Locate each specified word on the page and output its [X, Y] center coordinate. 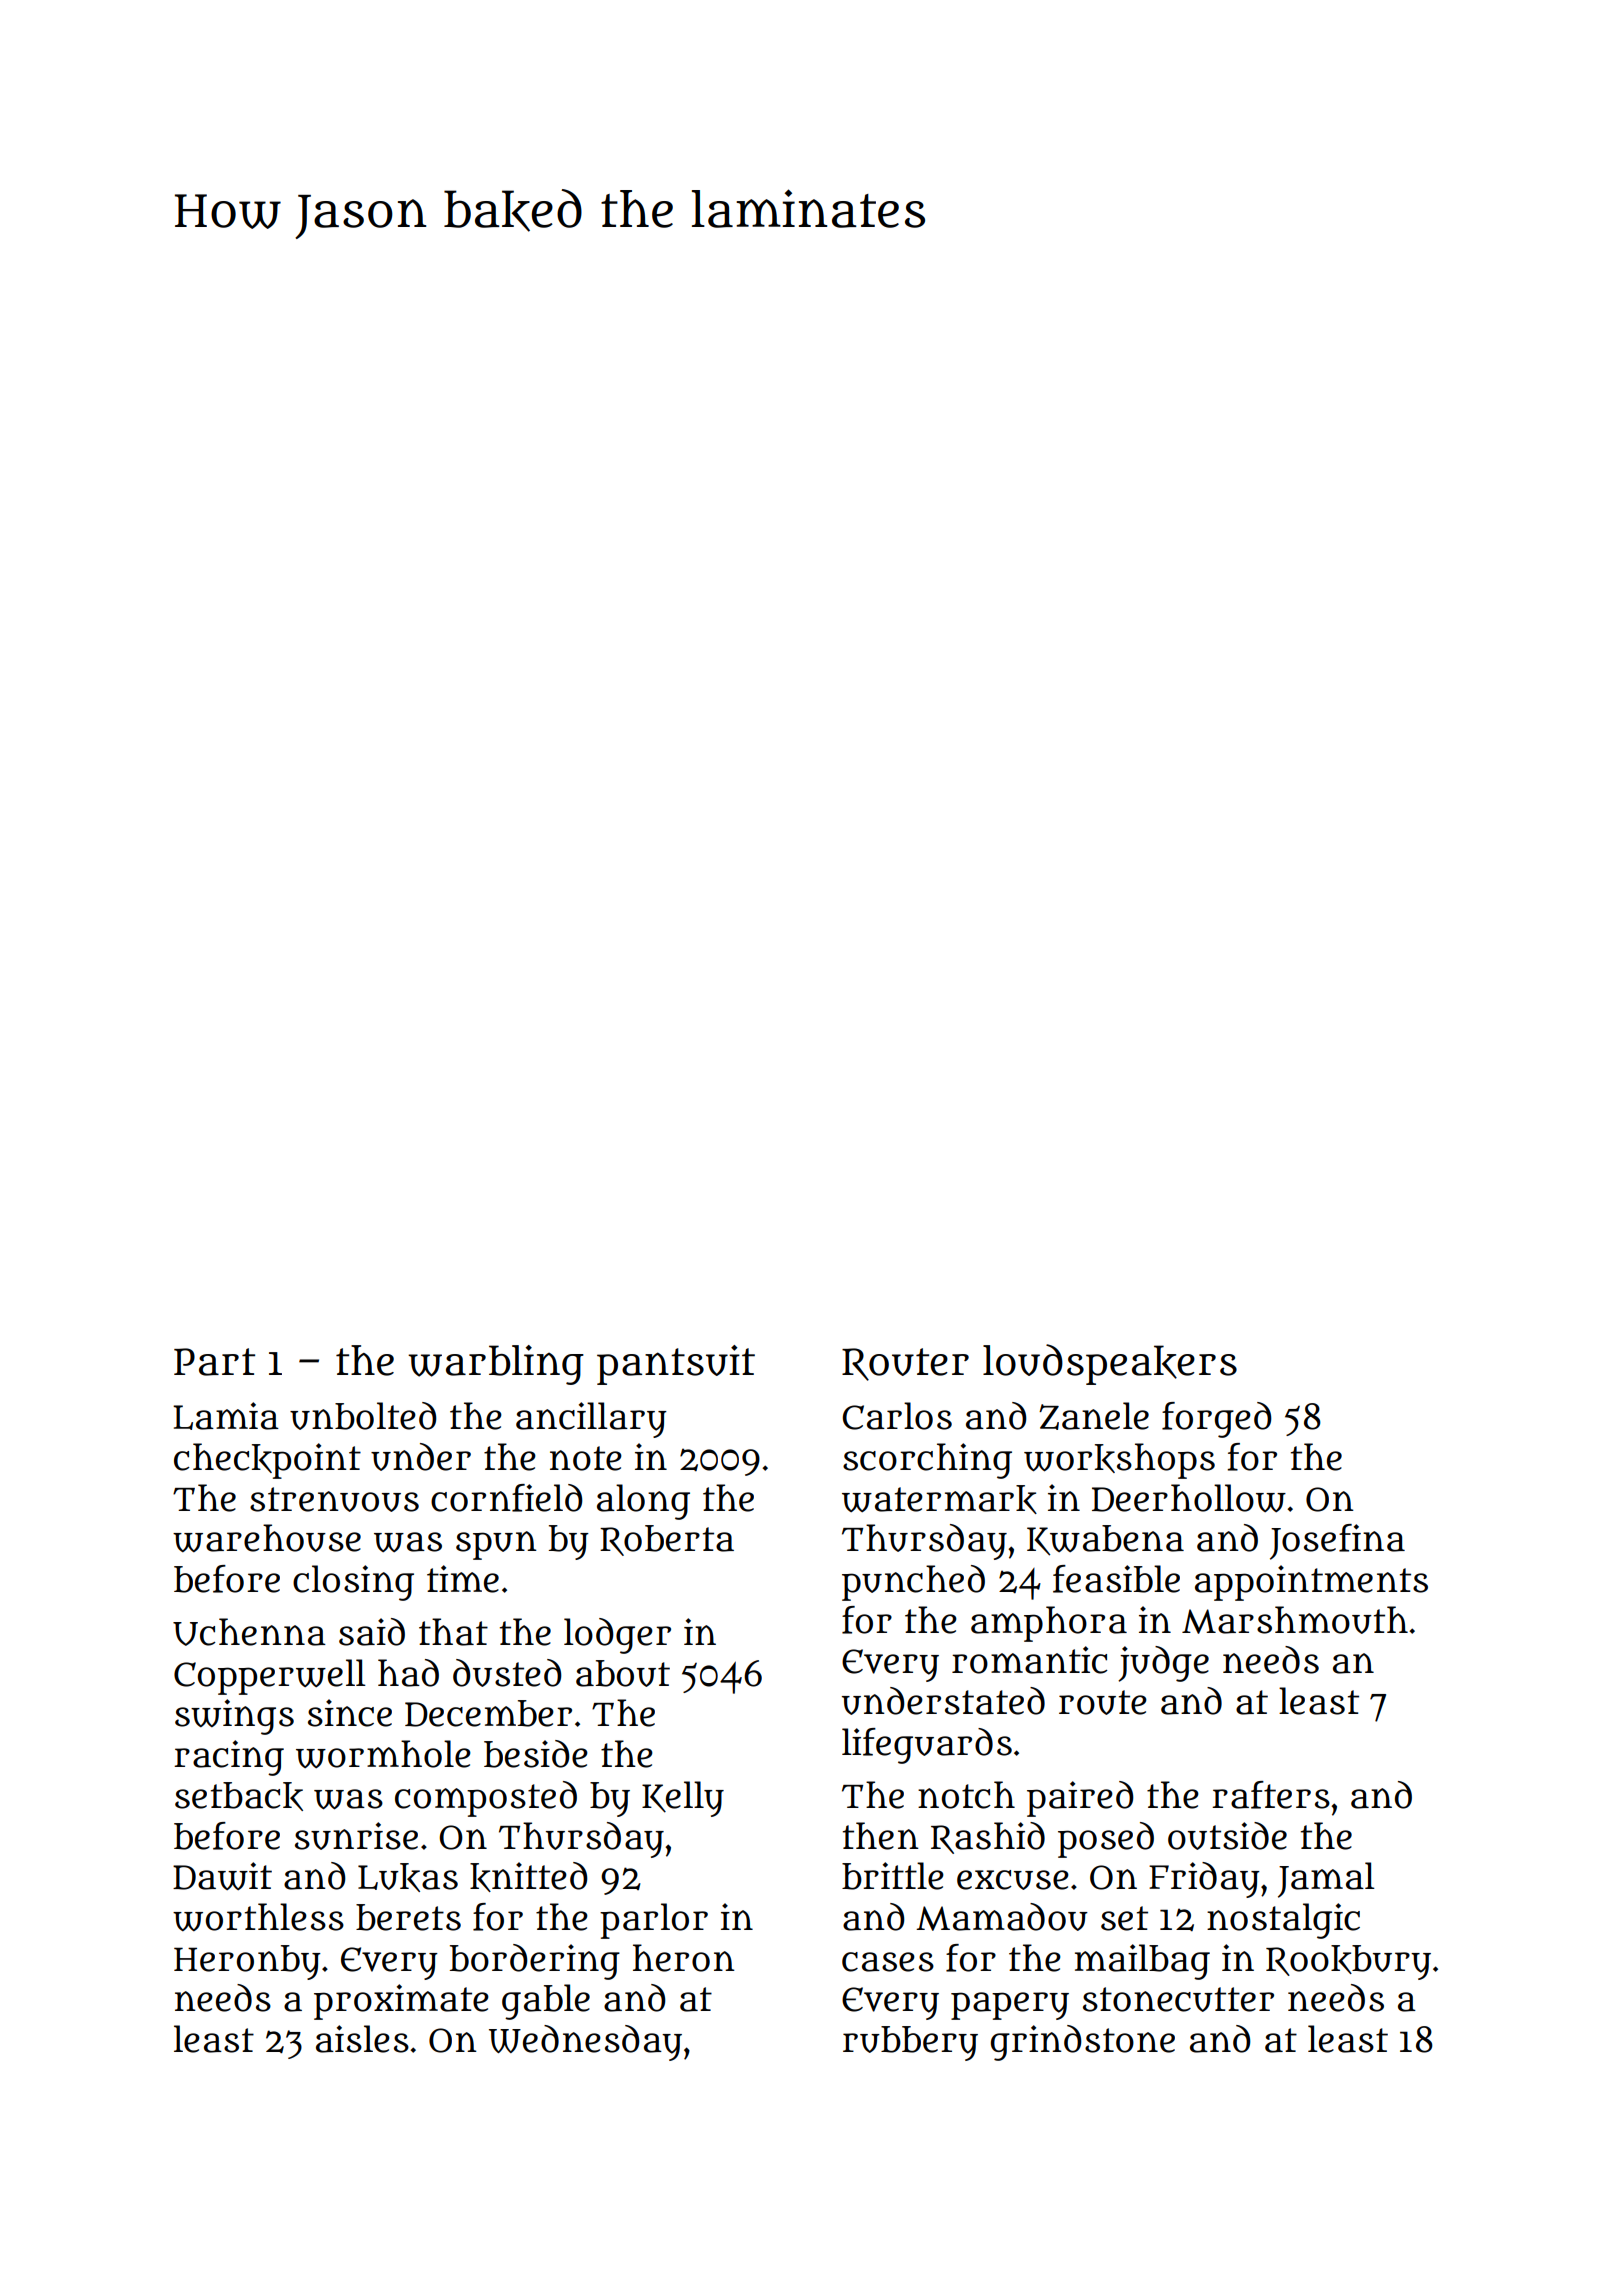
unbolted [363, 1416]
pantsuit [676, 1365]
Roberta [667, 1540]
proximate [401, 2002]
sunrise [356, 1836]
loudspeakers [1110, 1364]
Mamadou [1002, 1917]
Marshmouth [1295, 1620]
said [372, 1632]
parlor [654, 1921]
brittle [893, 1876]
